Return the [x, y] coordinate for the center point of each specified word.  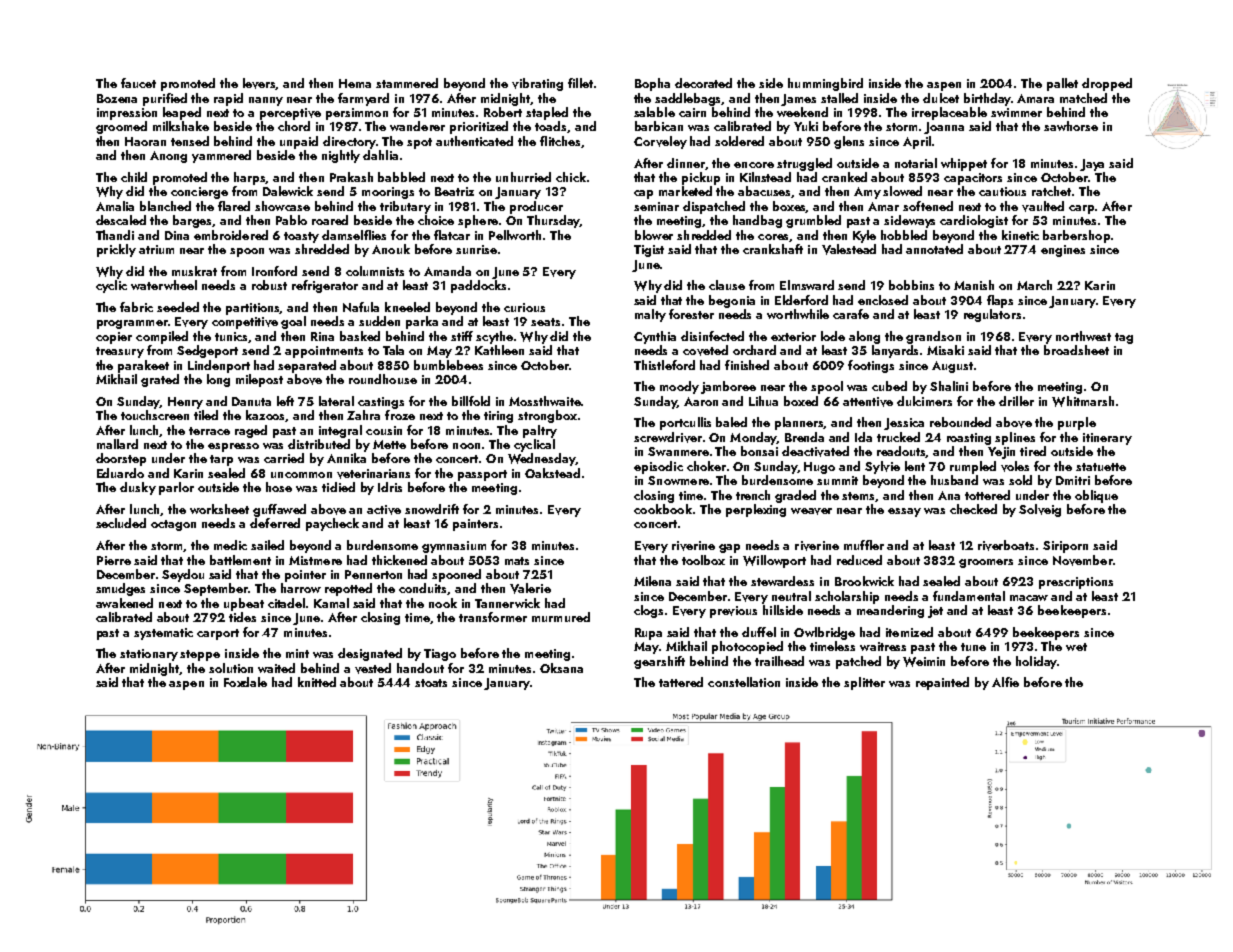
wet [1076, 647]
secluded [121, 523]
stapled [547, 113]
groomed [121, 127]
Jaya [1092, 165]
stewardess [782, 581]
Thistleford [664, 365]
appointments [324, 352]
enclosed [883, 300]
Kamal [331, 603]
